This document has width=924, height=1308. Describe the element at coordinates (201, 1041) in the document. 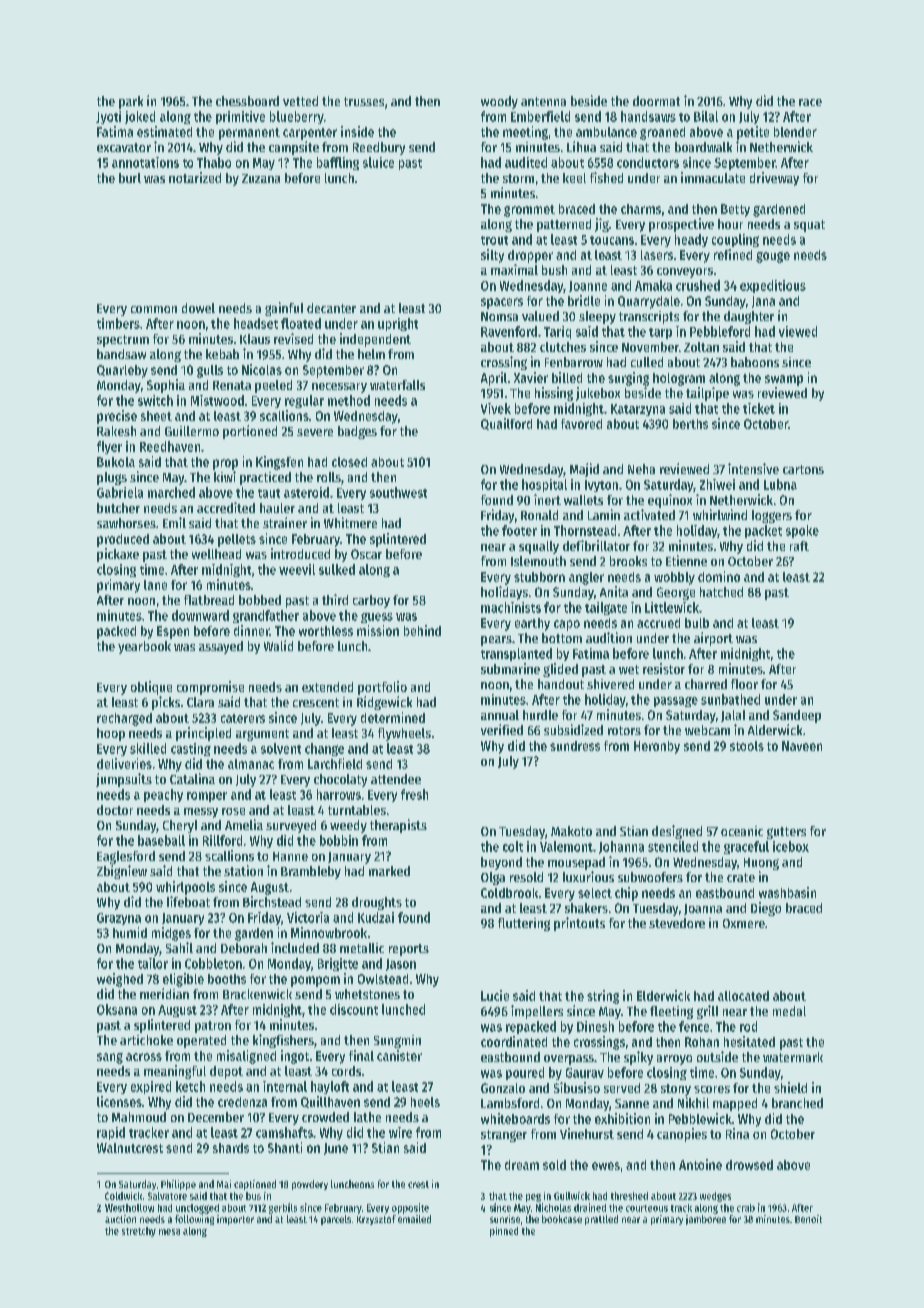

I see `operated` at that location.
